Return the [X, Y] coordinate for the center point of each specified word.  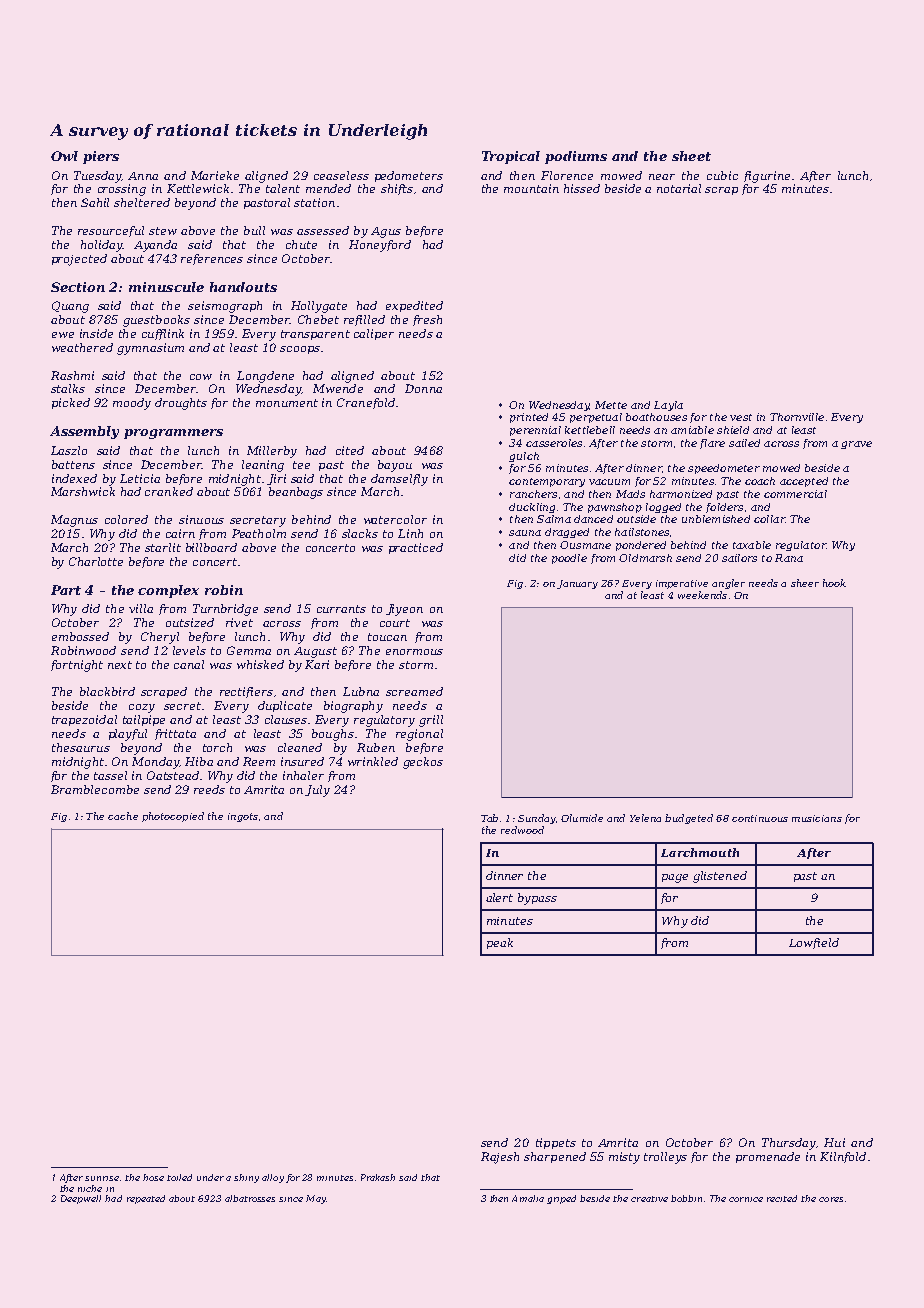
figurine [767, 177]
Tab [489, 818]
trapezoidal [84, 720]
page [675, 878]
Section [78, 287]
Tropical [511, 157]
